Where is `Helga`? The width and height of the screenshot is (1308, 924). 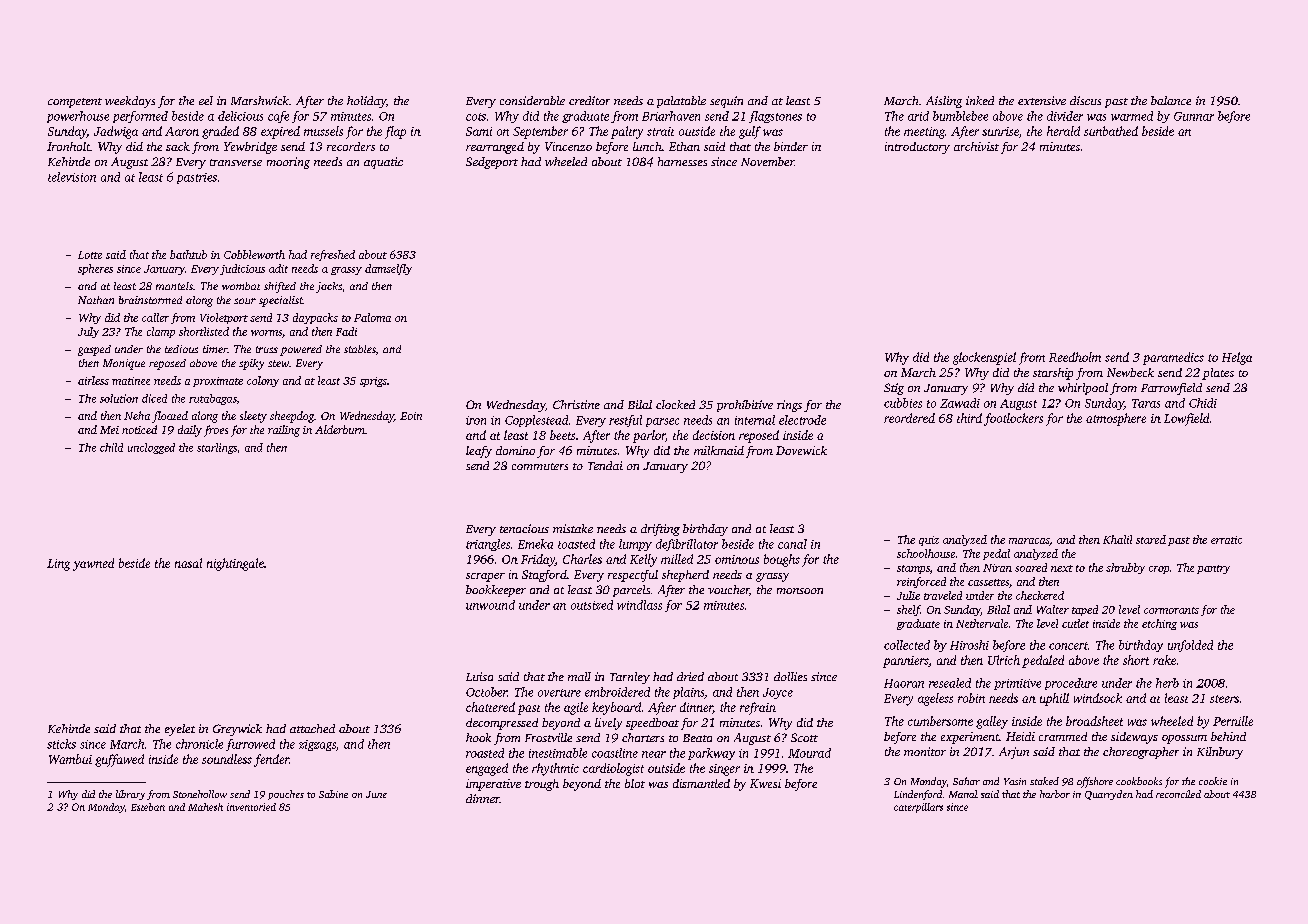 Helga is located at coordinates (1237, 358).
